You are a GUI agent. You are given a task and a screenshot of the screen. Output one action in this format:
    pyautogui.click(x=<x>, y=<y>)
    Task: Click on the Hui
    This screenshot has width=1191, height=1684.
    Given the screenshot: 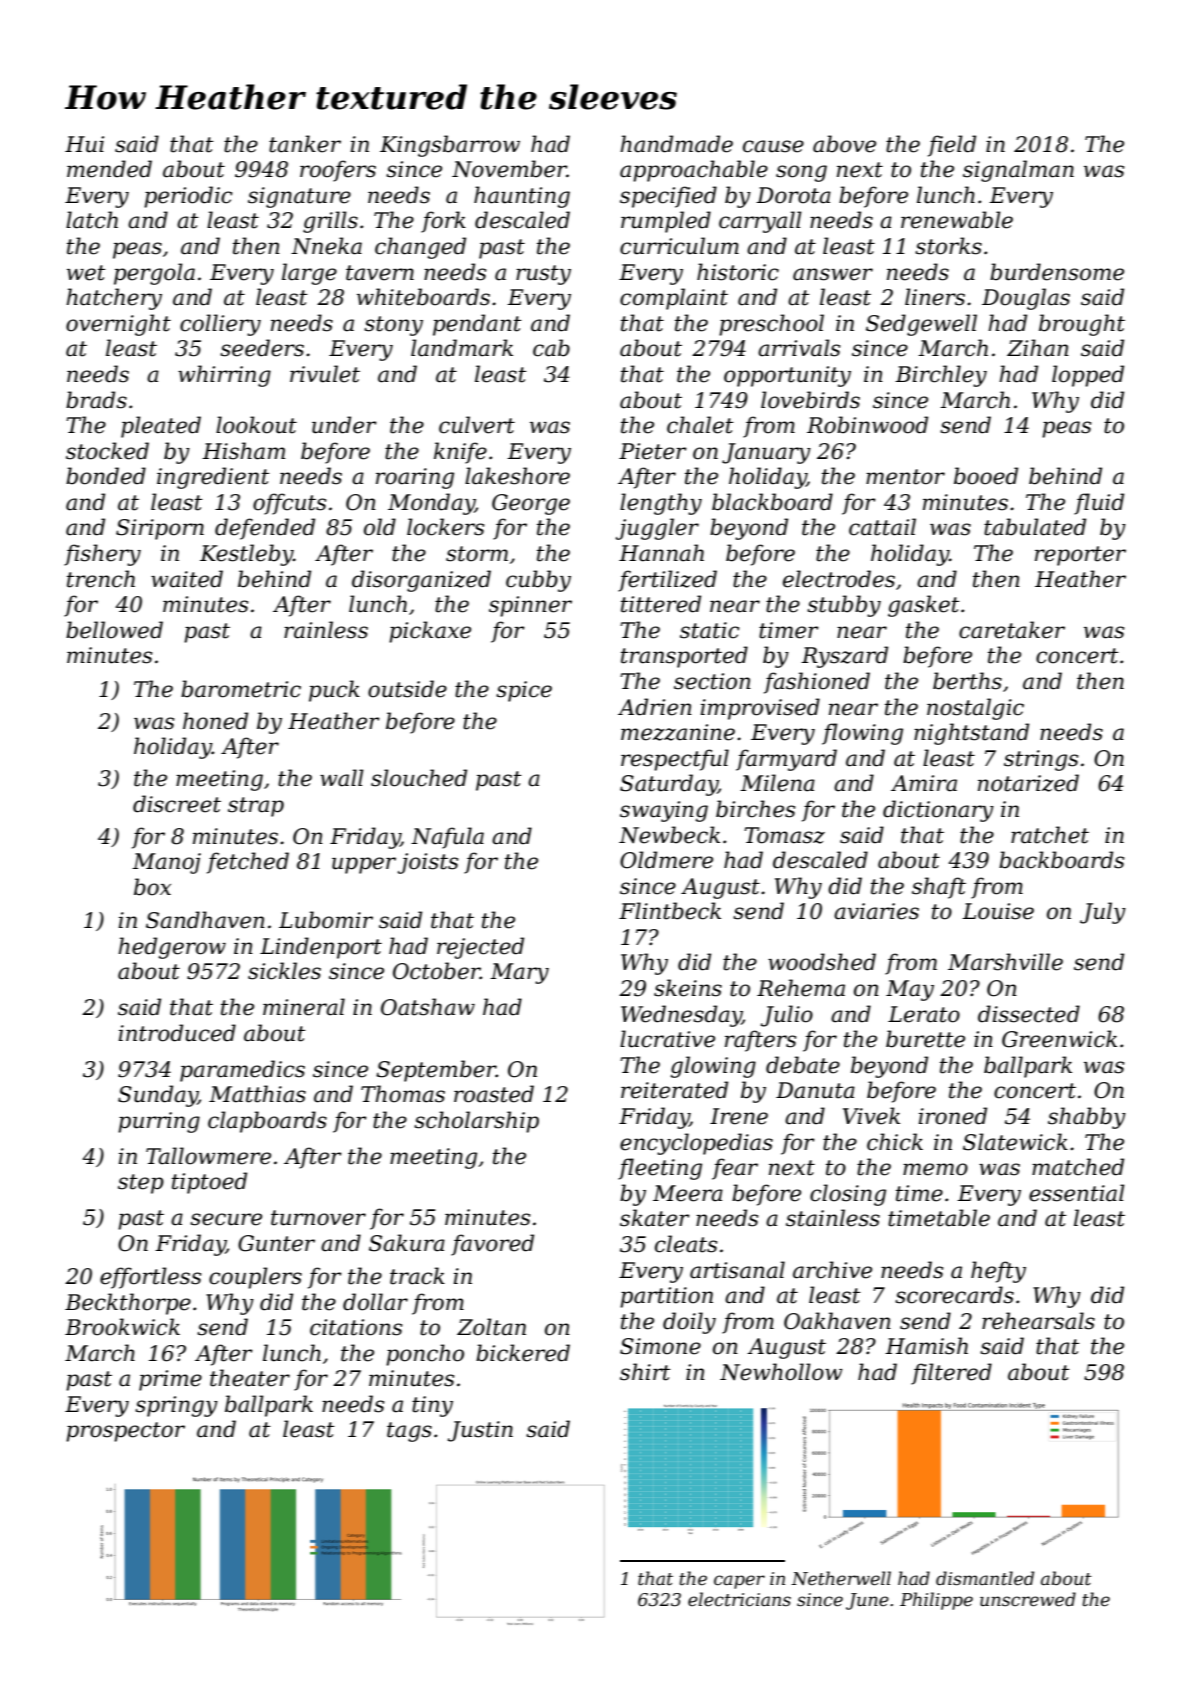 What is the action you would take?
    pyautogui.click(x=84, y=144)
